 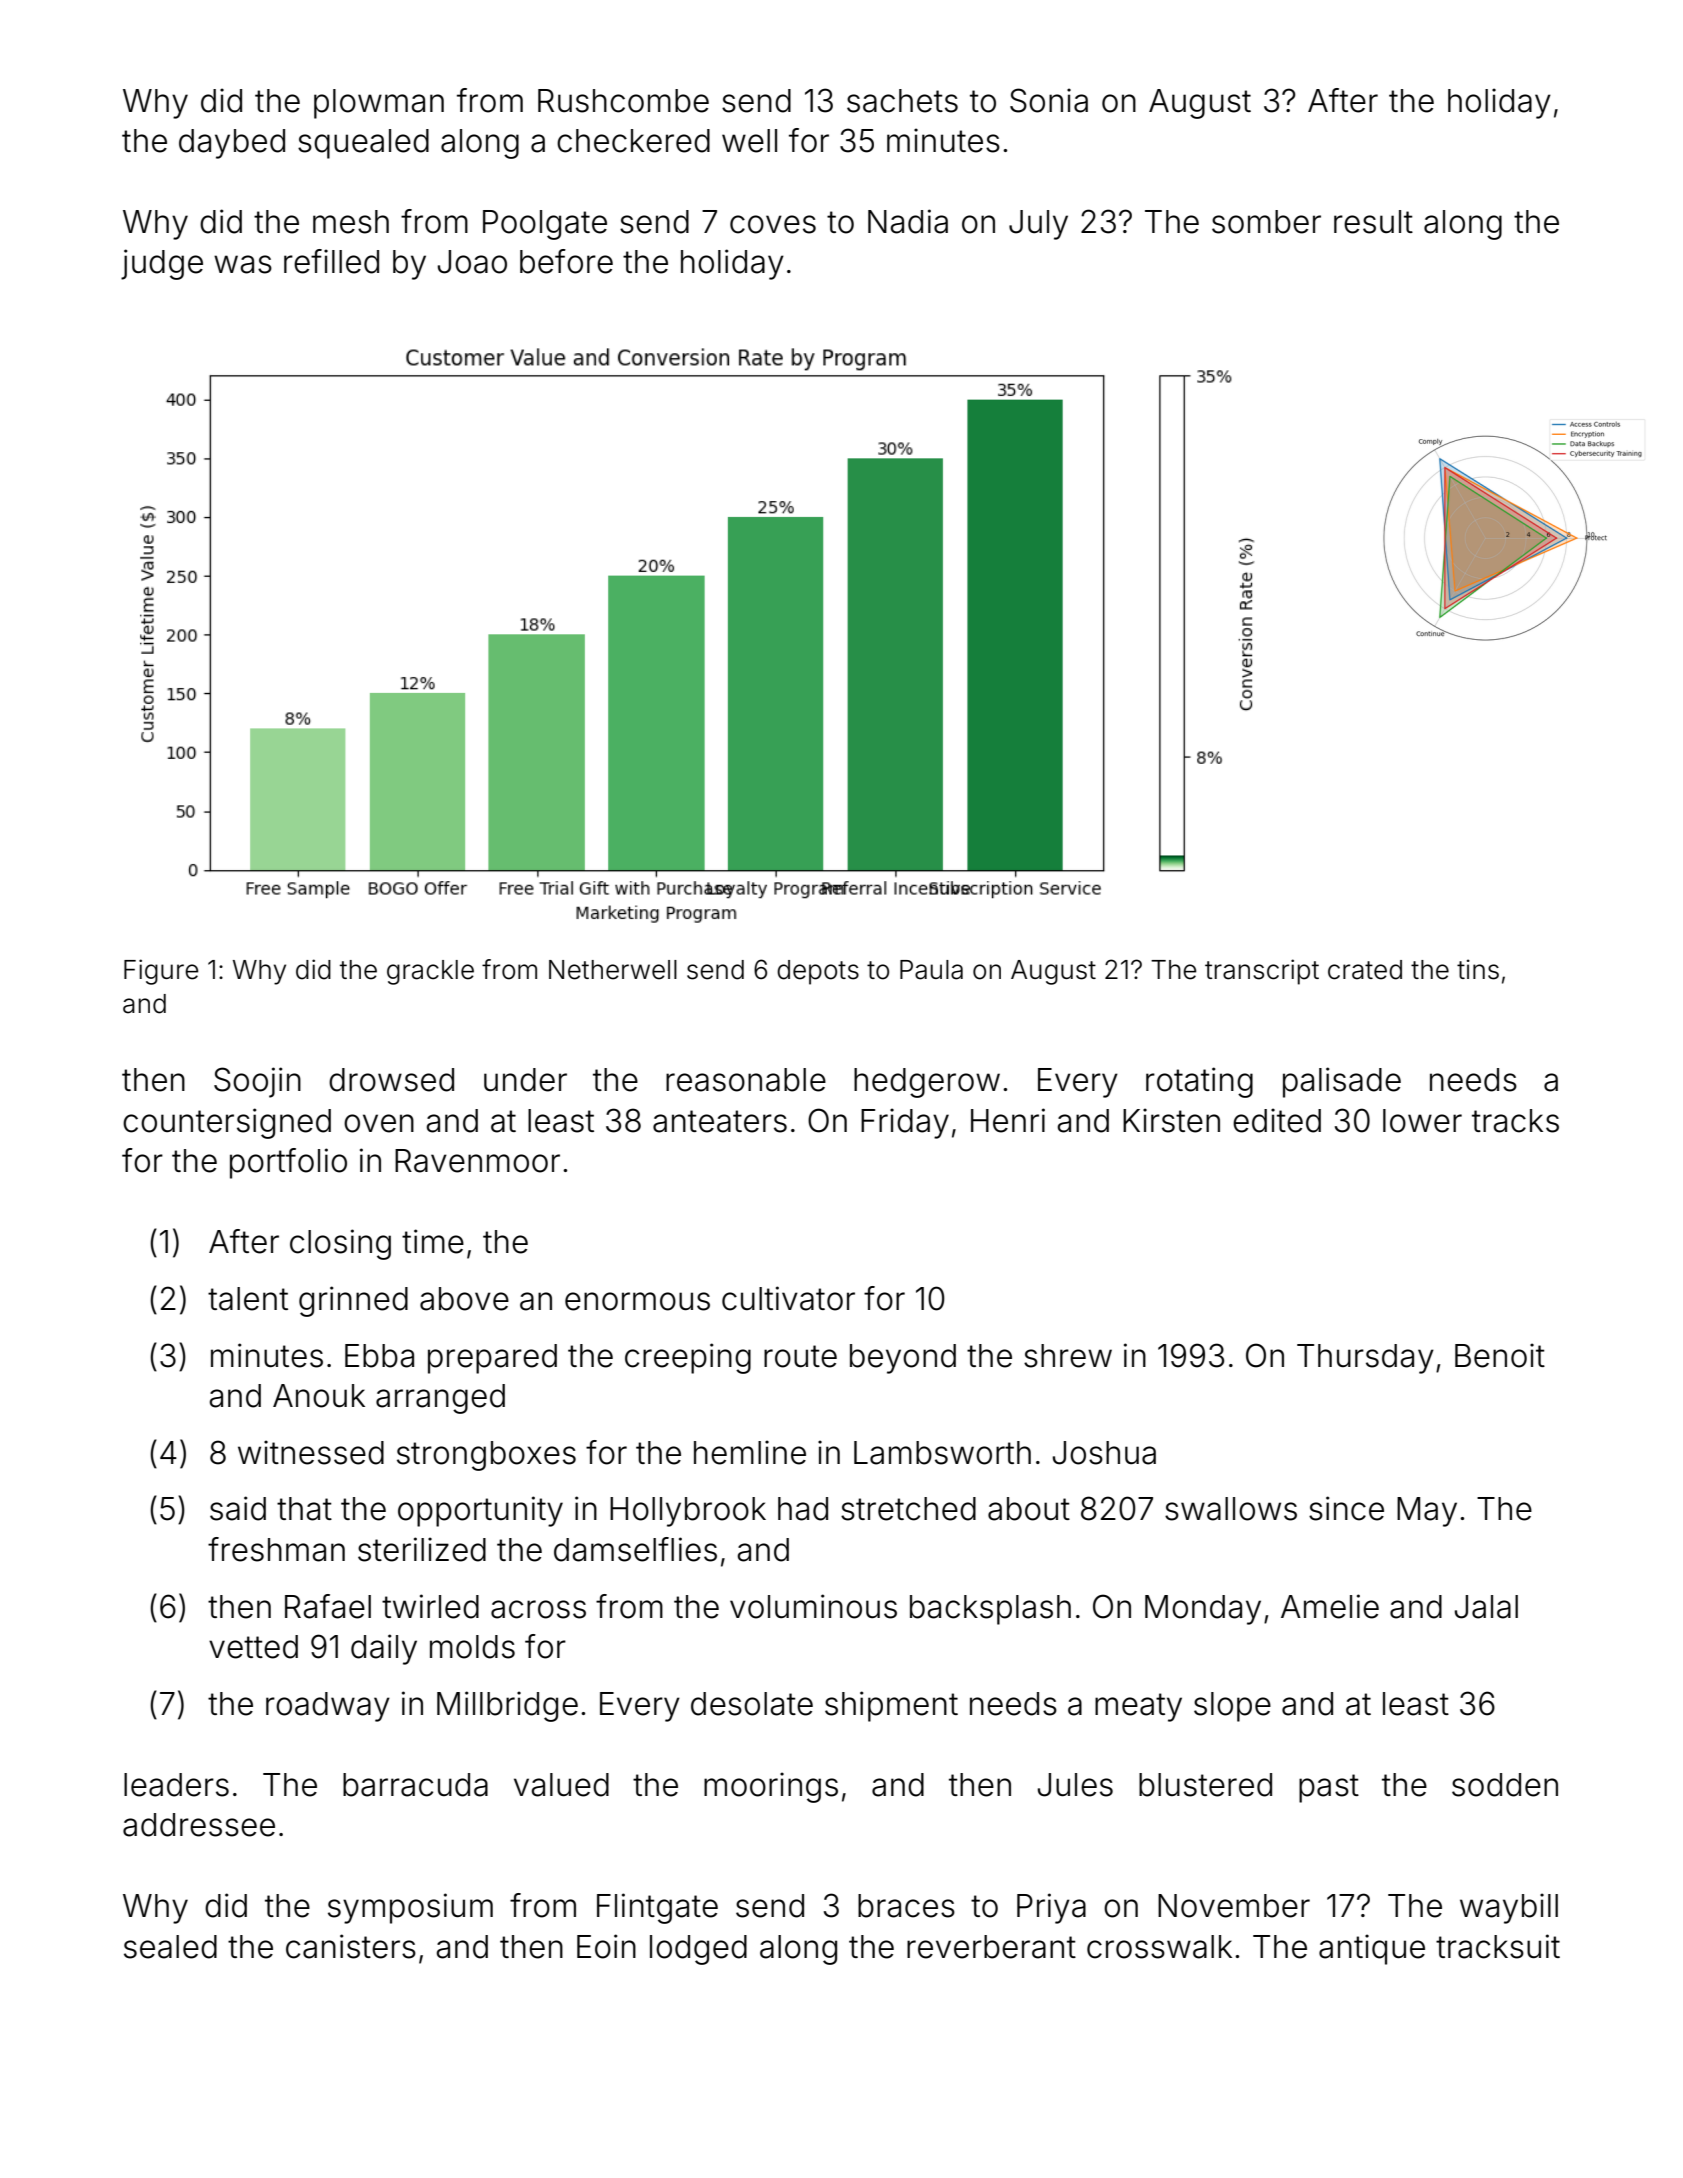 What do you see at coordinates (1500, 1355) in the image?
I see `Benoit` at bounding box center [1500, 1355].
